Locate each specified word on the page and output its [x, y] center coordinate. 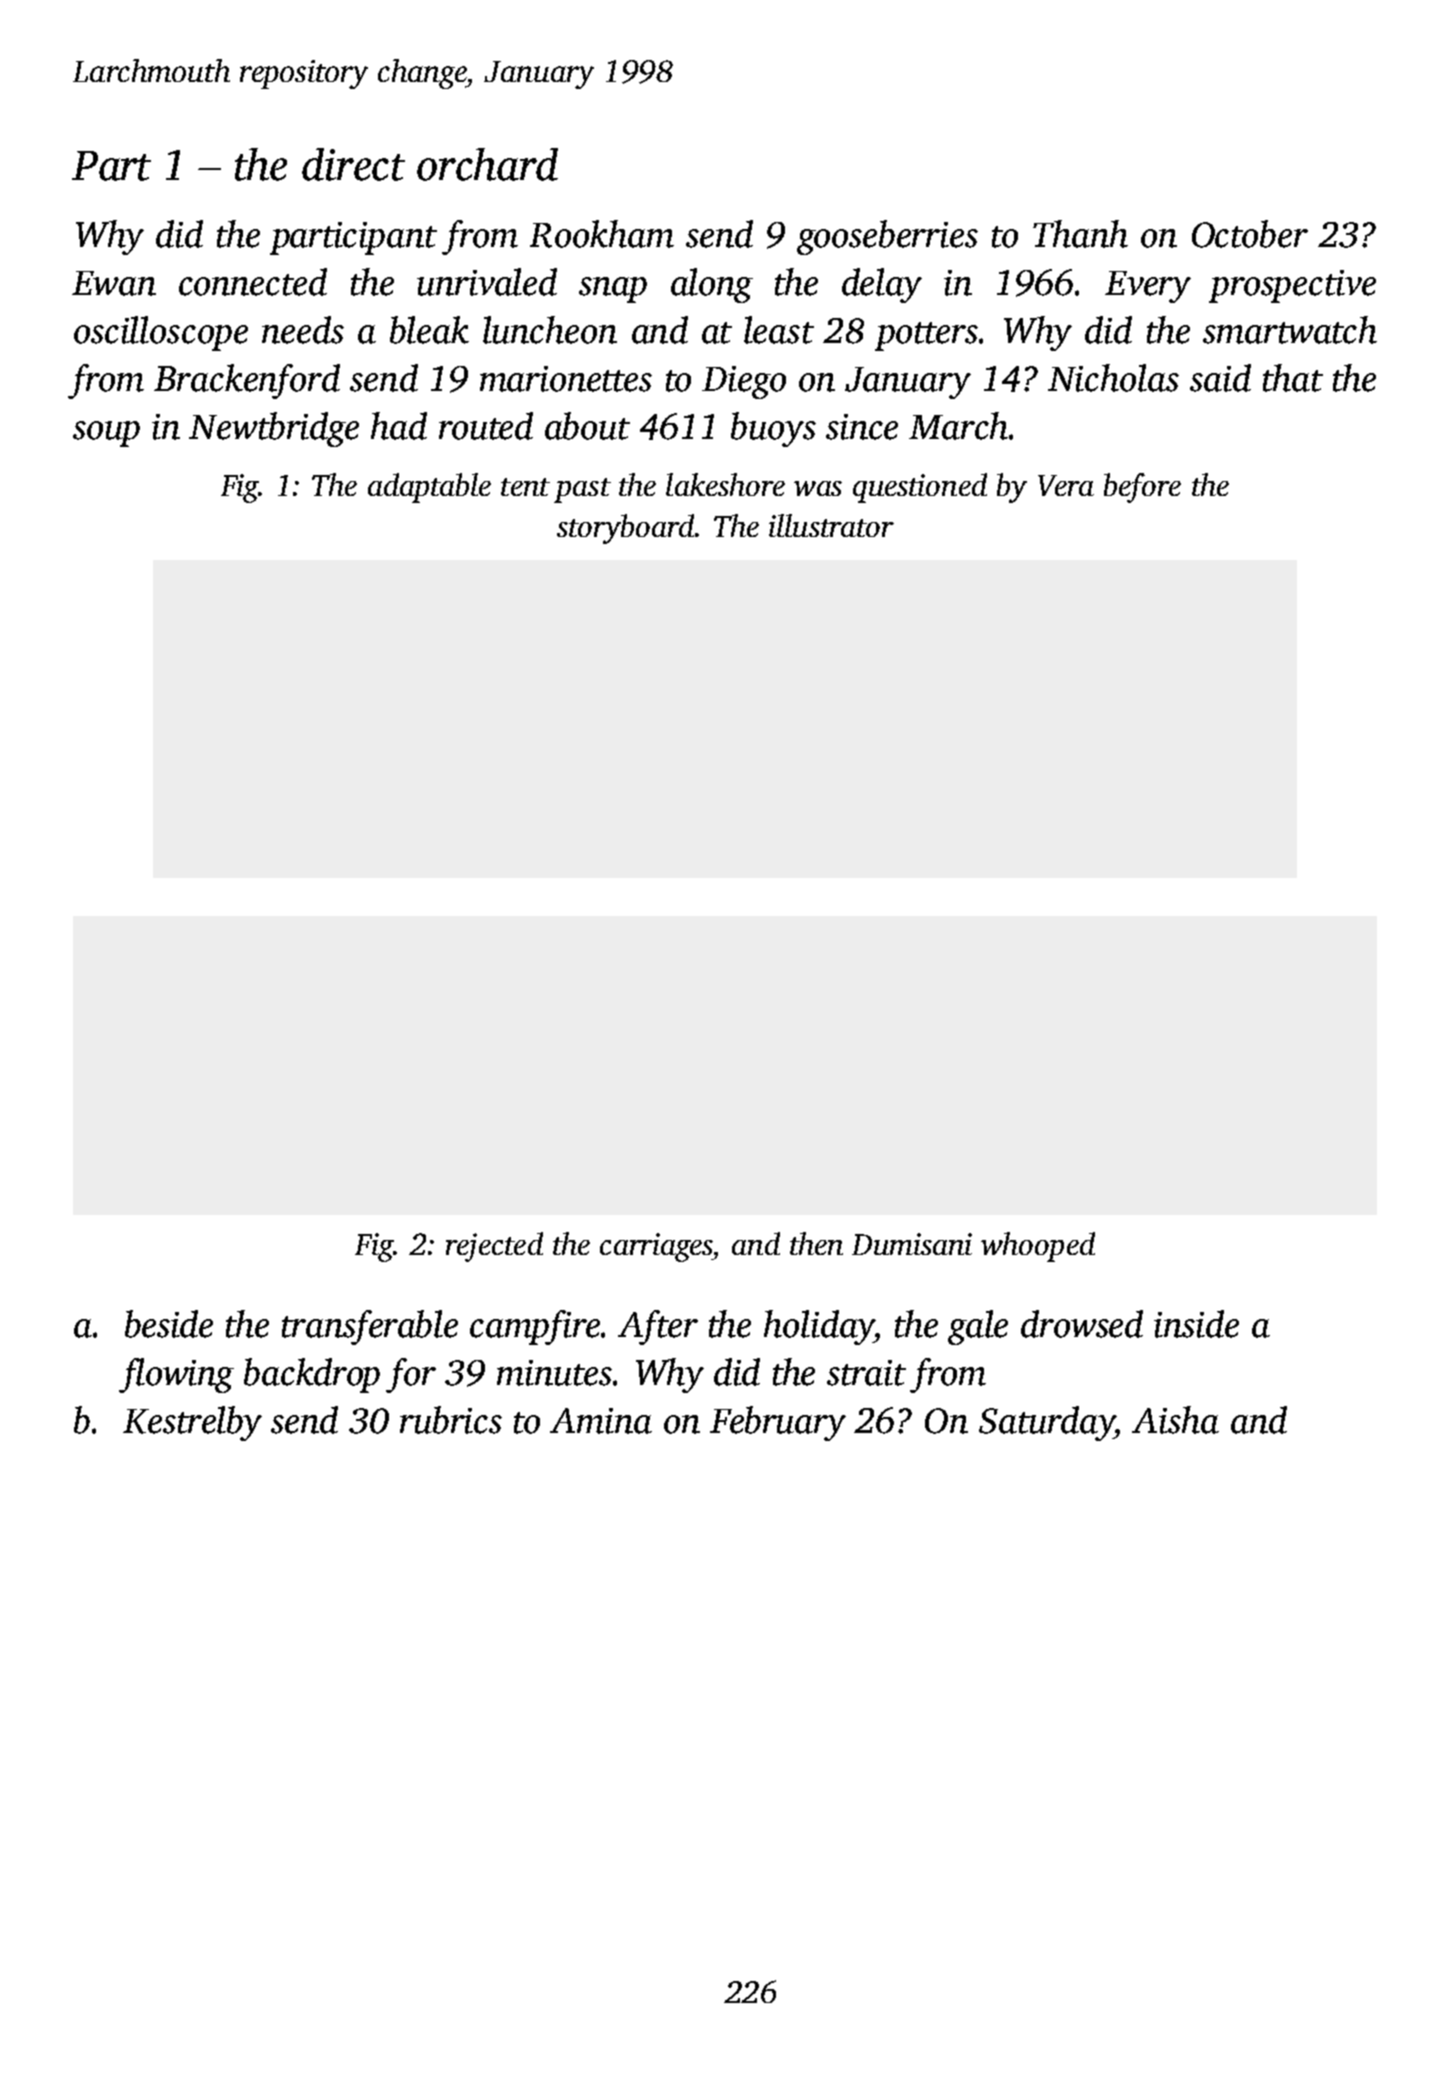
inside [1196, 1324]
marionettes [566, 379]
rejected [494, 1247]
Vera [1066, 485]
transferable [370, 1327]
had [399, 426]
